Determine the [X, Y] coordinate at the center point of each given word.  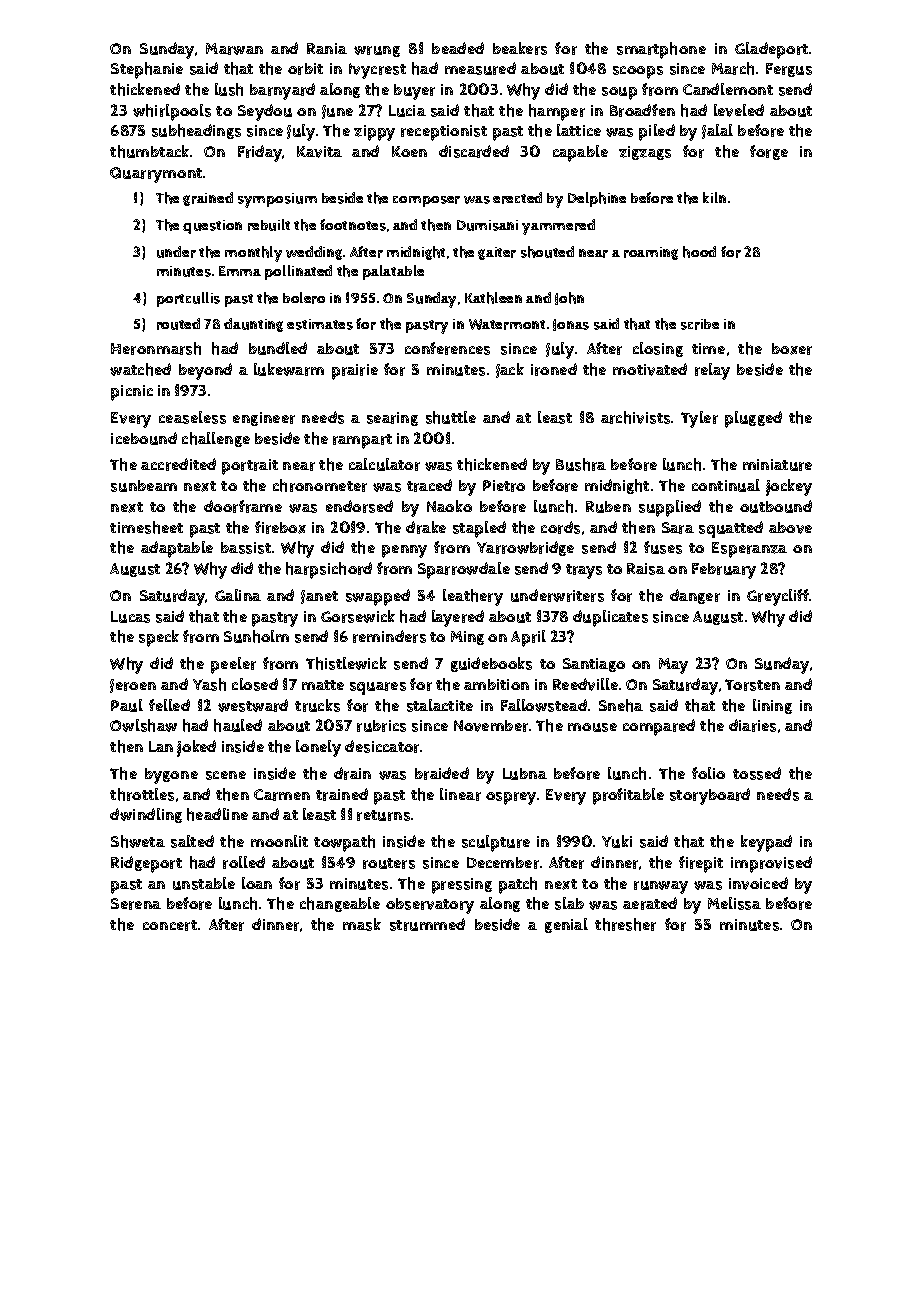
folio [708, 773]
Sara [678, 528]
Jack [510, 370]
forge [769, 152]
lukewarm [289, 369]
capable [580, 153]
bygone [171, 776]
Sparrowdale [464, 570]
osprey [511, 798]
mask [362, 924]
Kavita [319, 152]
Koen [409, 151]
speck [159, 638]
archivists [635, 417]
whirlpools [172, 112]
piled [657, 132]
